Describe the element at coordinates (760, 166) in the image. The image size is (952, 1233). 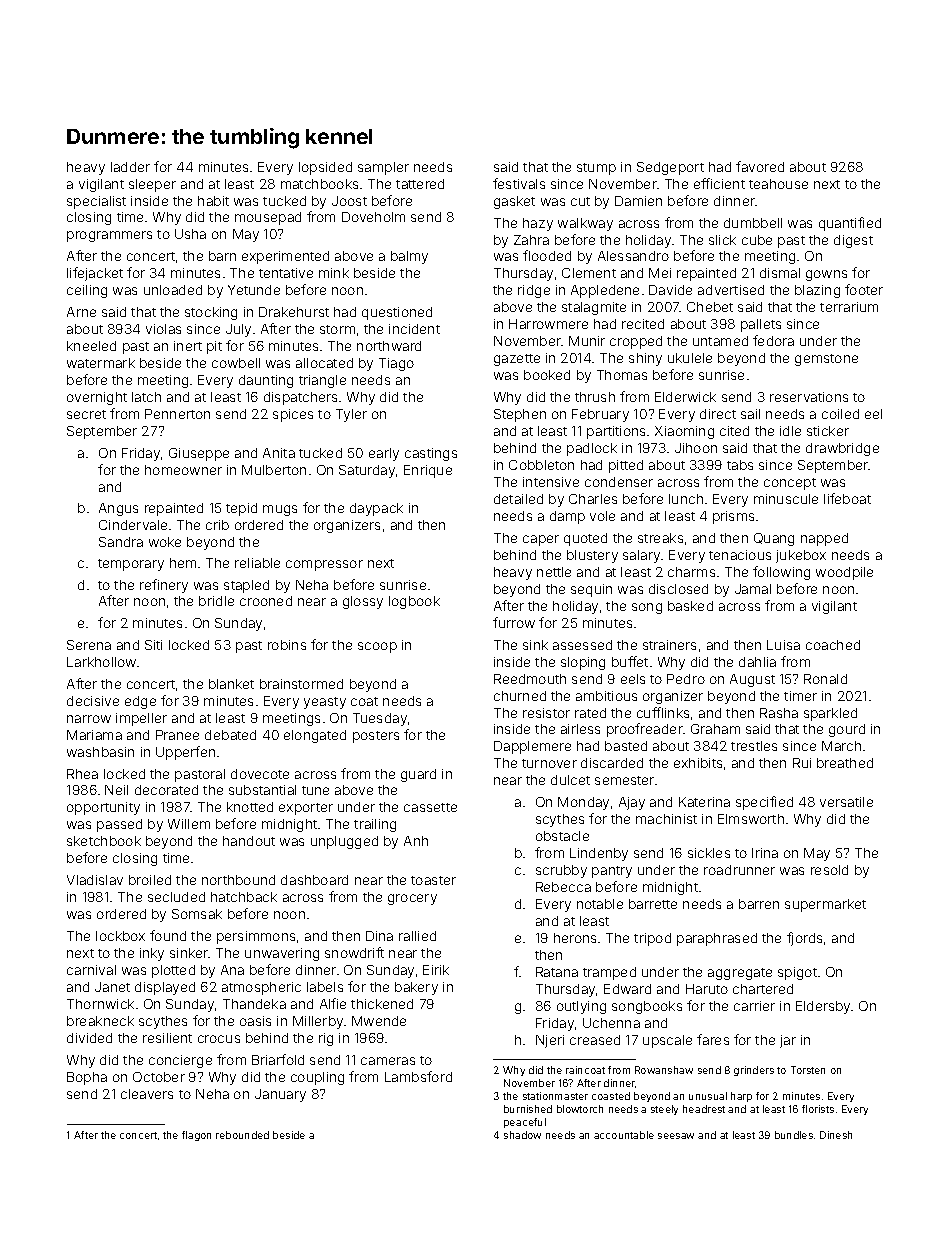
I see `favored` at that location.
